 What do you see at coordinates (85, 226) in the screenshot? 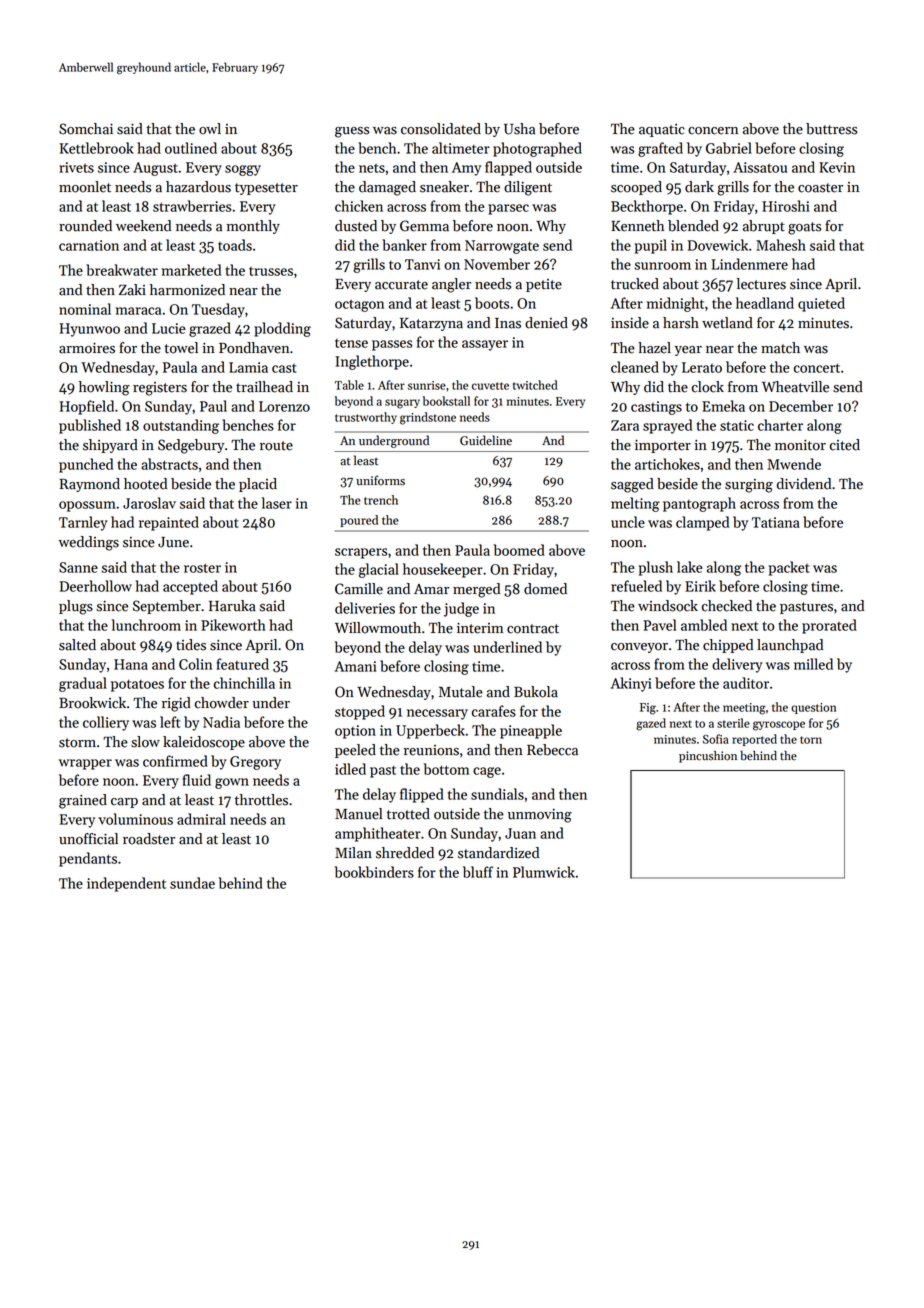
I see `rounded` at bounding box center [85, 226].
